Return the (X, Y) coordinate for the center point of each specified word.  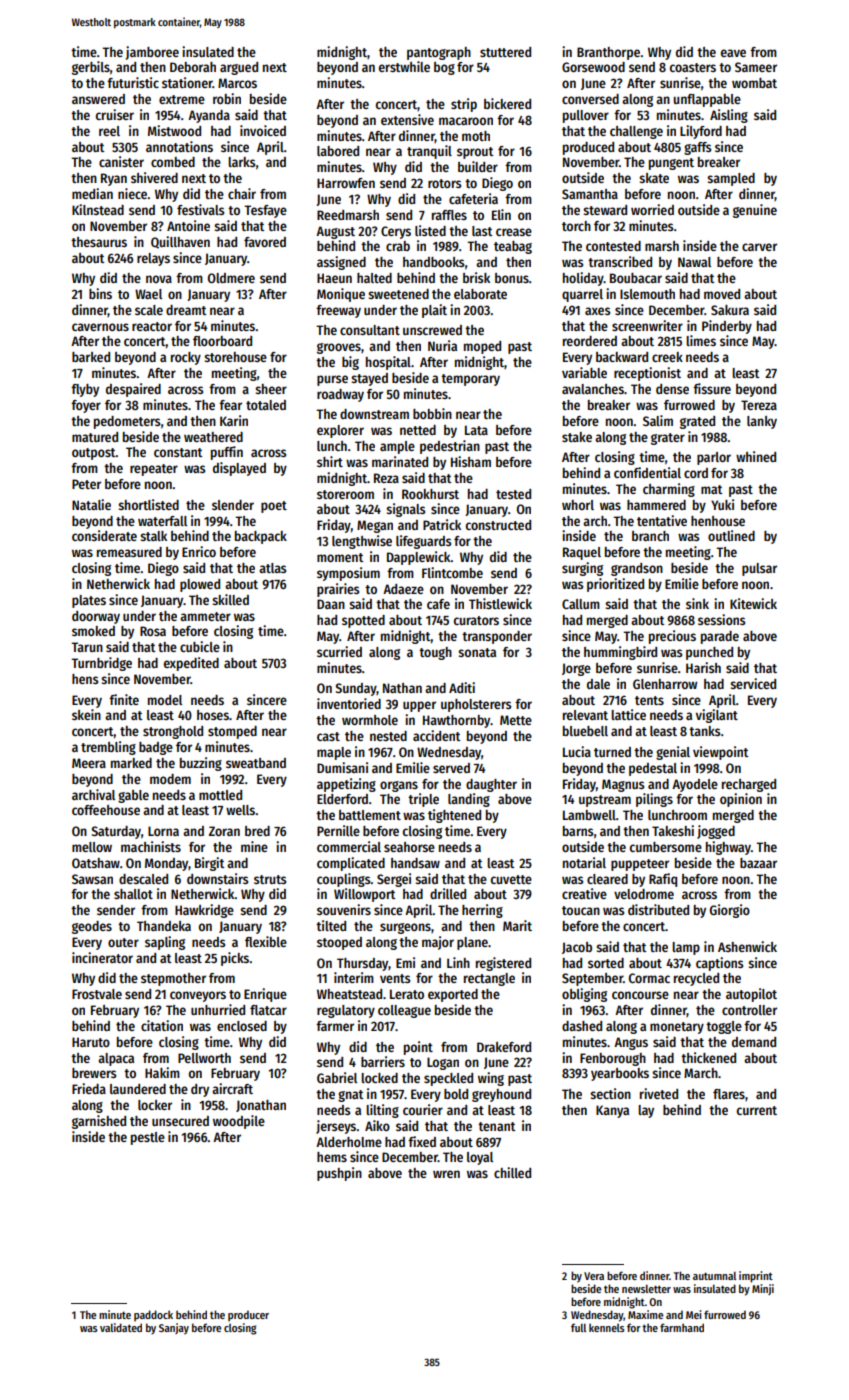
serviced (753, 683)
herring (482, 911)
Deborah (193, 67)
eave (733, 53)
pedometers (127, 422)
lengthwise (362, 542)
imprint (756, 1277)
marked (131, 763)
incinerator (102, 957)
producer (248, 1316)
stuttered (505, 52)
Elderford (342, 799)
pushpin (339, 1174)
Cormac (649, 978)
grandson (637, 569)
